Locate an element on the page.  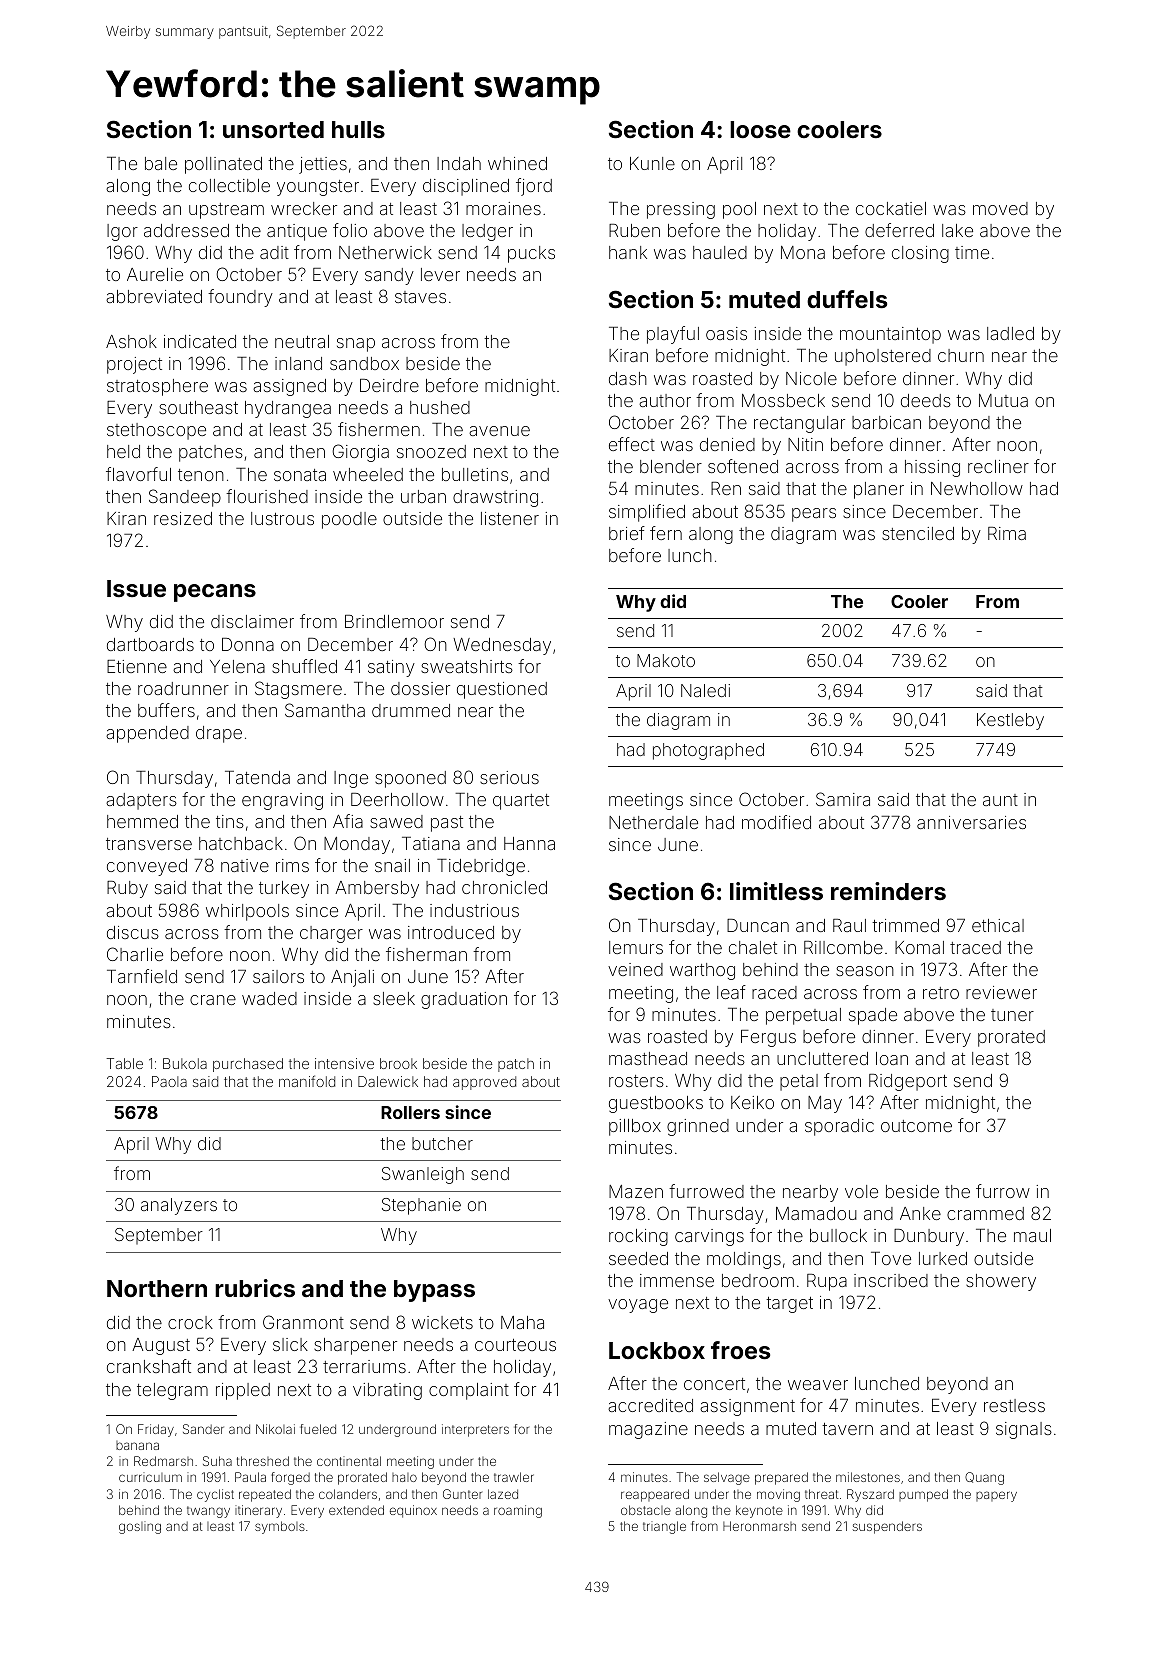
stenciled is located at coordinates (918, 533).
